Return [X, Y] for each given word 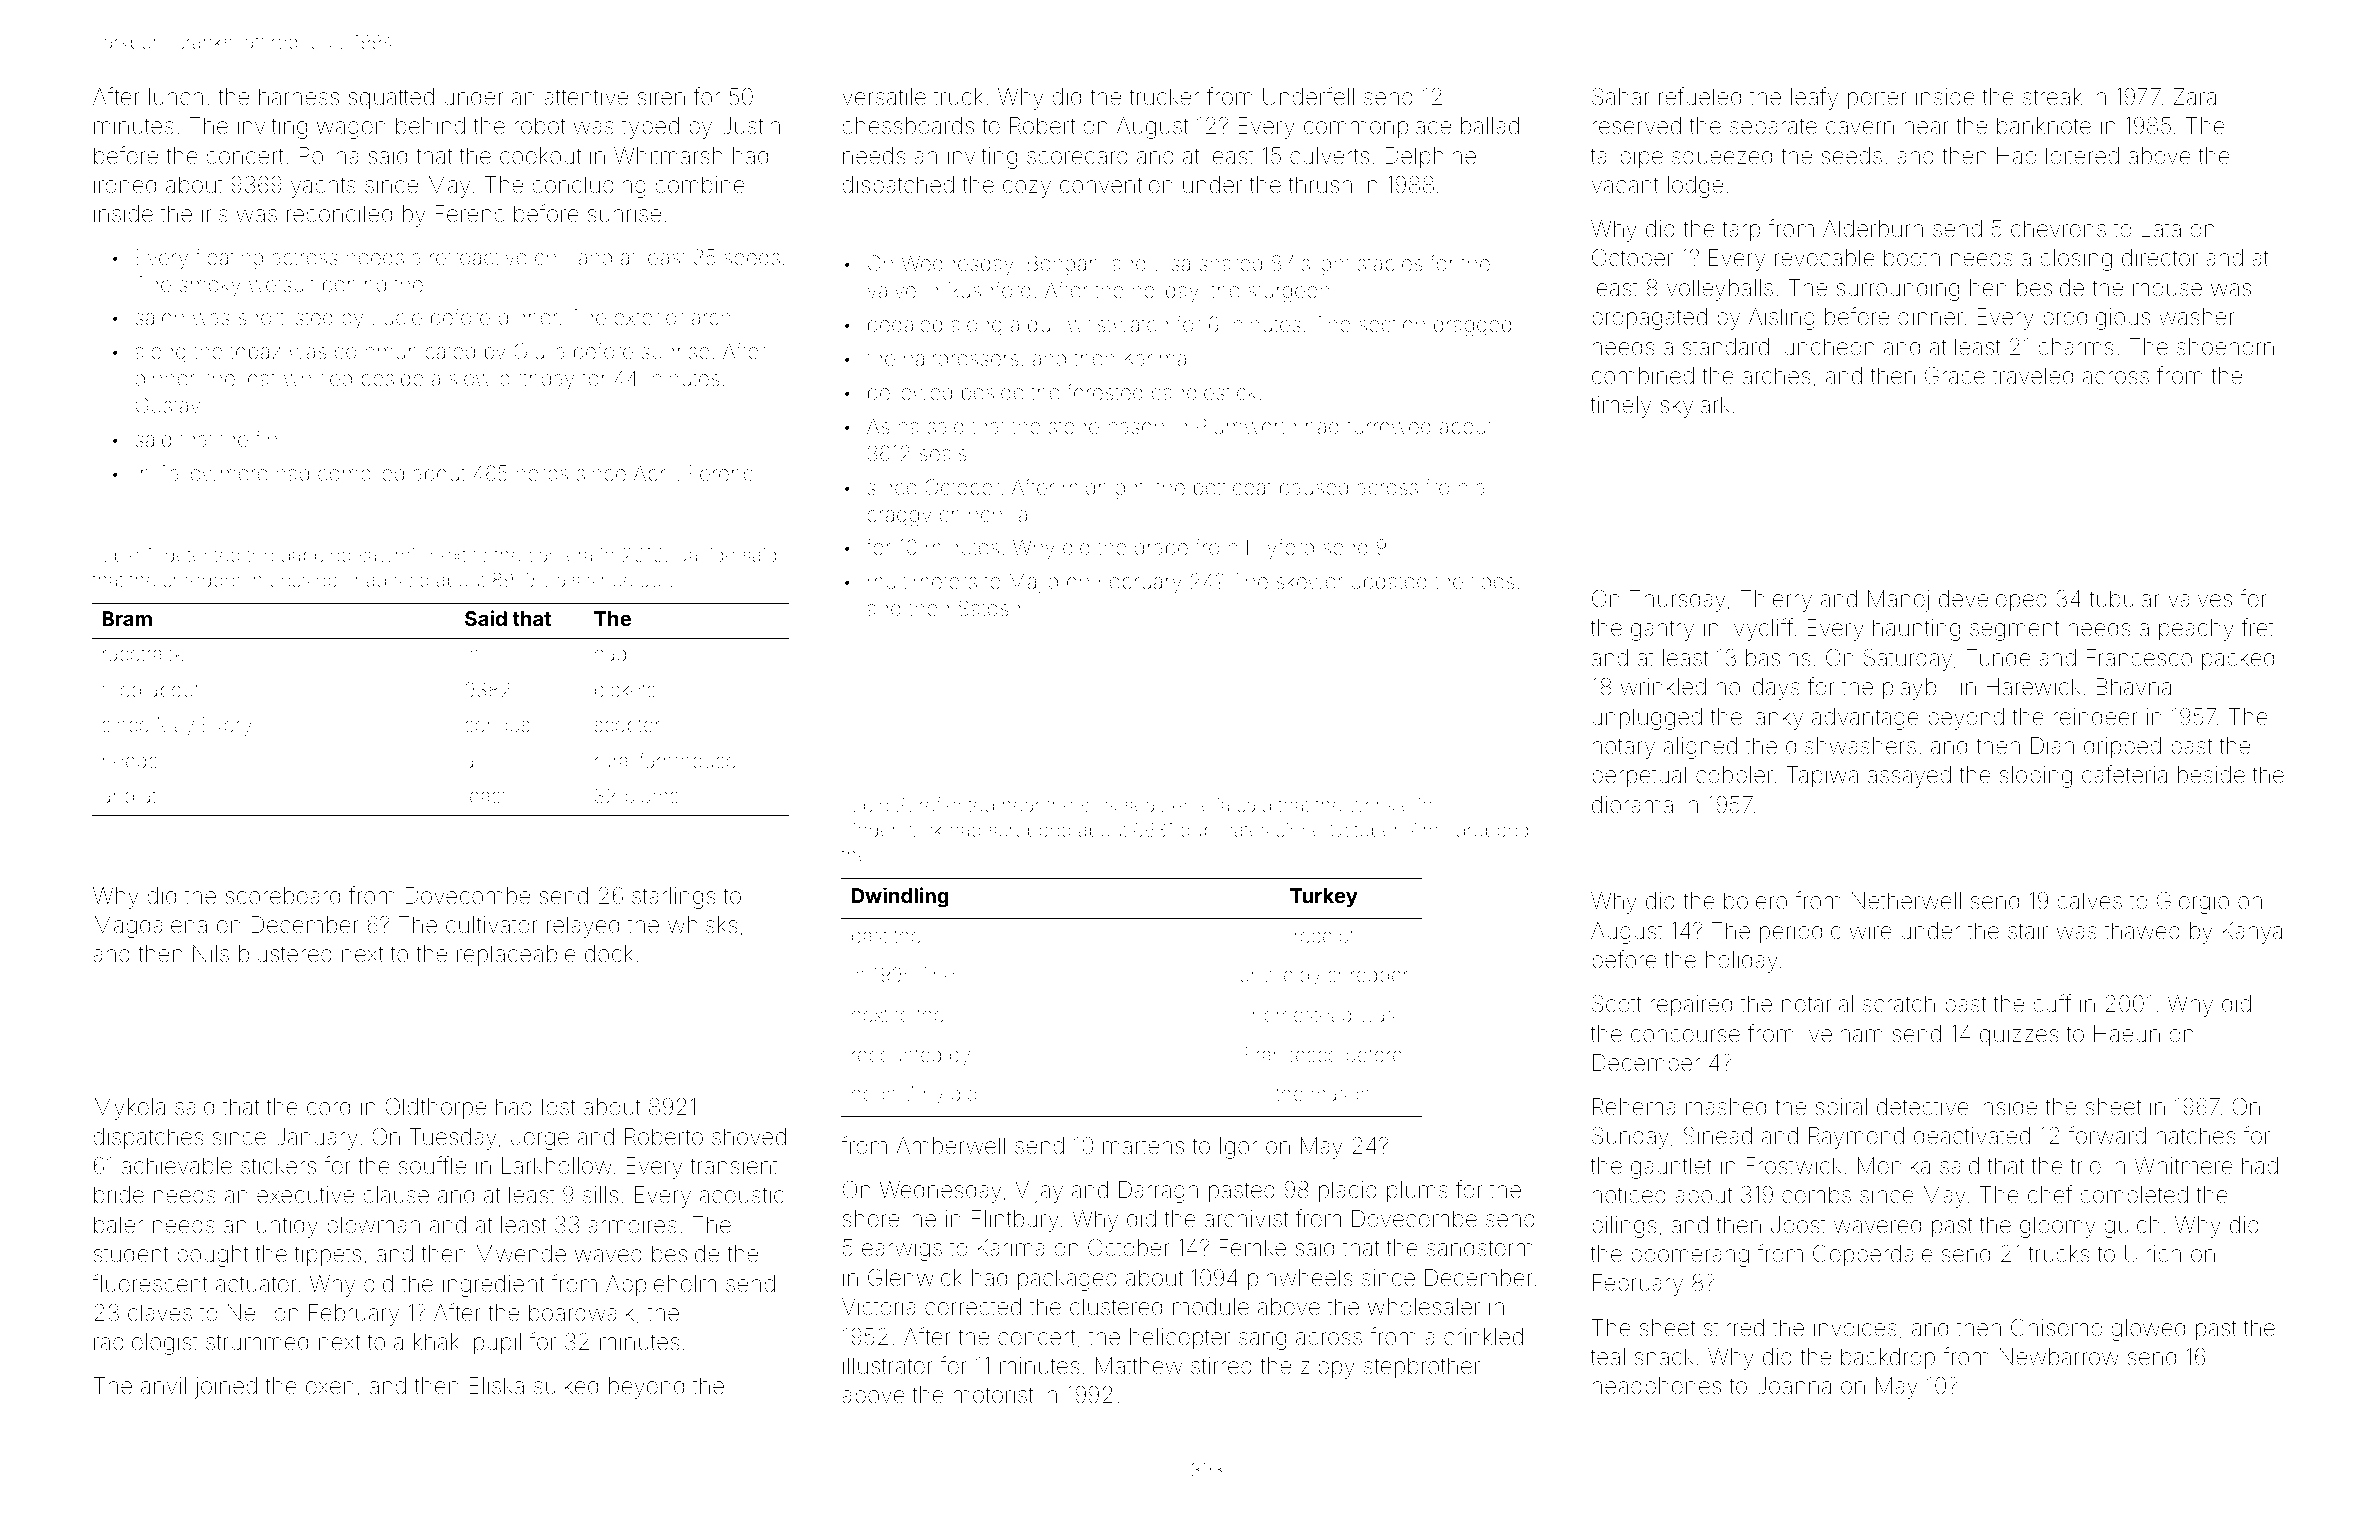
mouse [2167, 290]
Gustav [168, 405]
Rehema [1634, 1107]
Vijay [1039, 1192]
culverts [1329, 156]
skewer [1309, 581]
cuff [2052, 1003]
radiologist [146, 1344]
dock [609, 953]
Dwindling [900, 897]
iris [215, 214]
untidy [287, 1227]
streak [2052, 97]
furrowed [1389, 425]
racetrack [143, 653]
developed [1993, 601]
